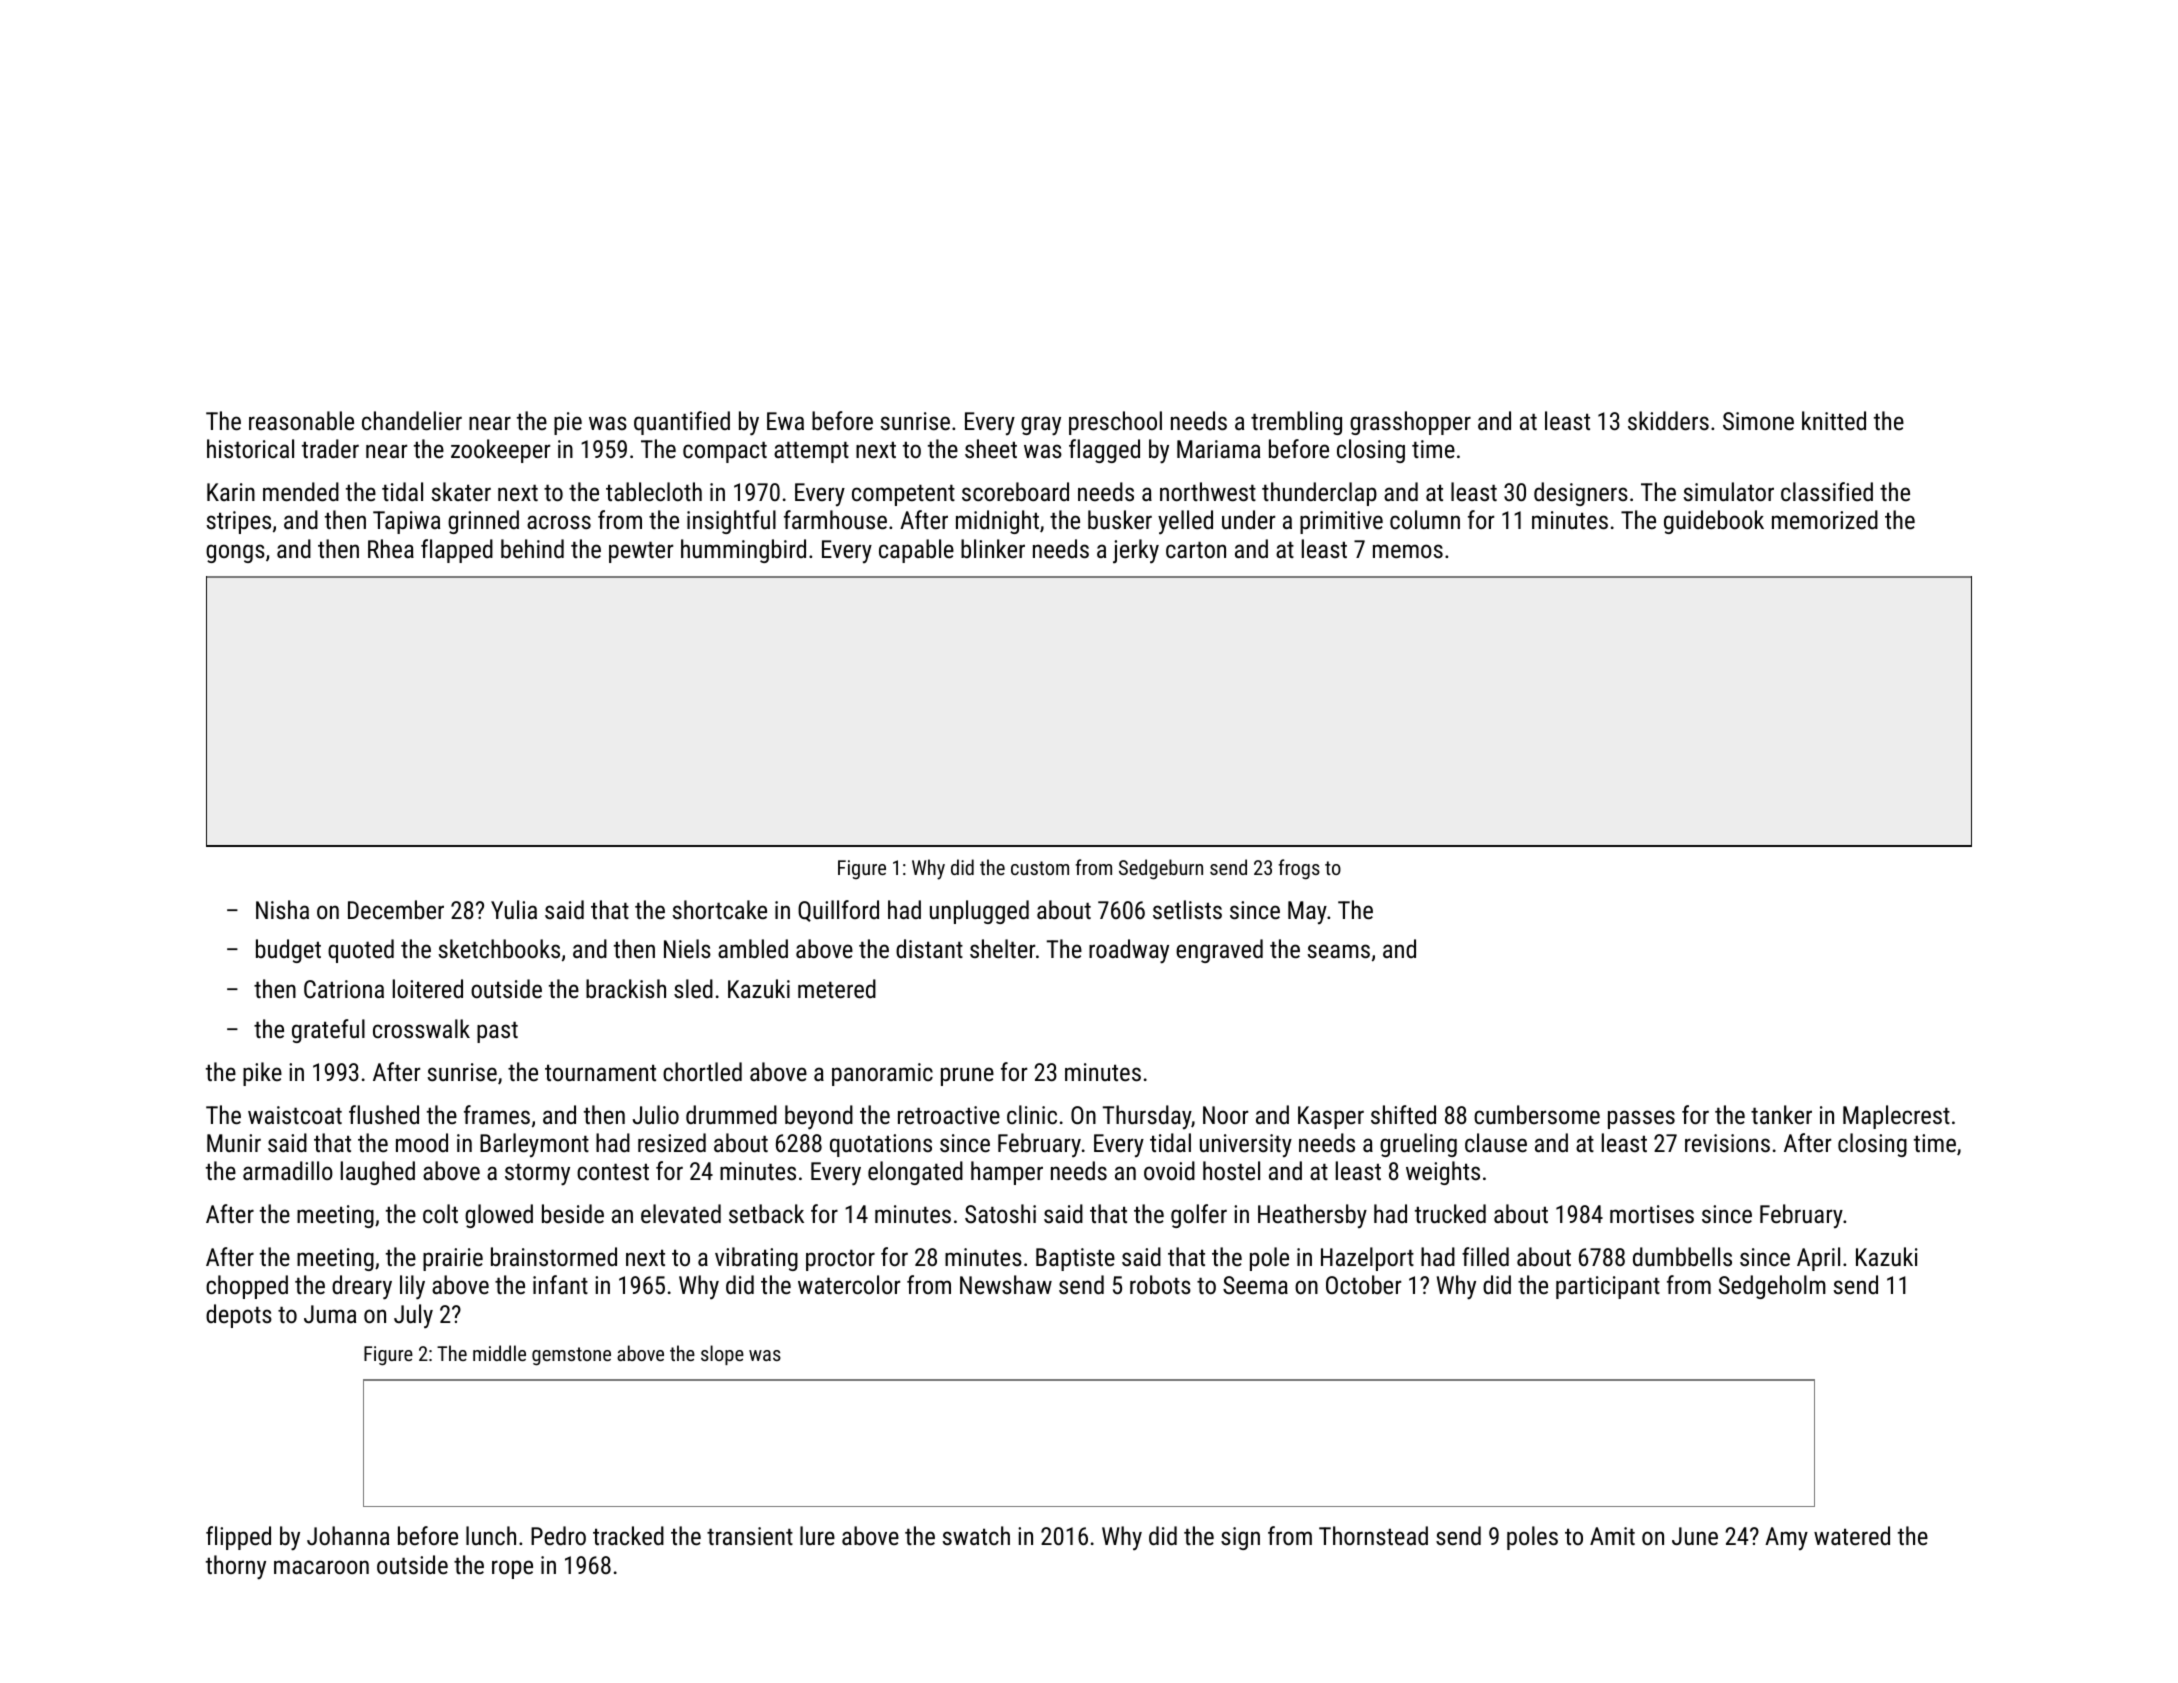 The height and width of the image is (1683, 2178). I want to click on carton, so click(1196, 549).
